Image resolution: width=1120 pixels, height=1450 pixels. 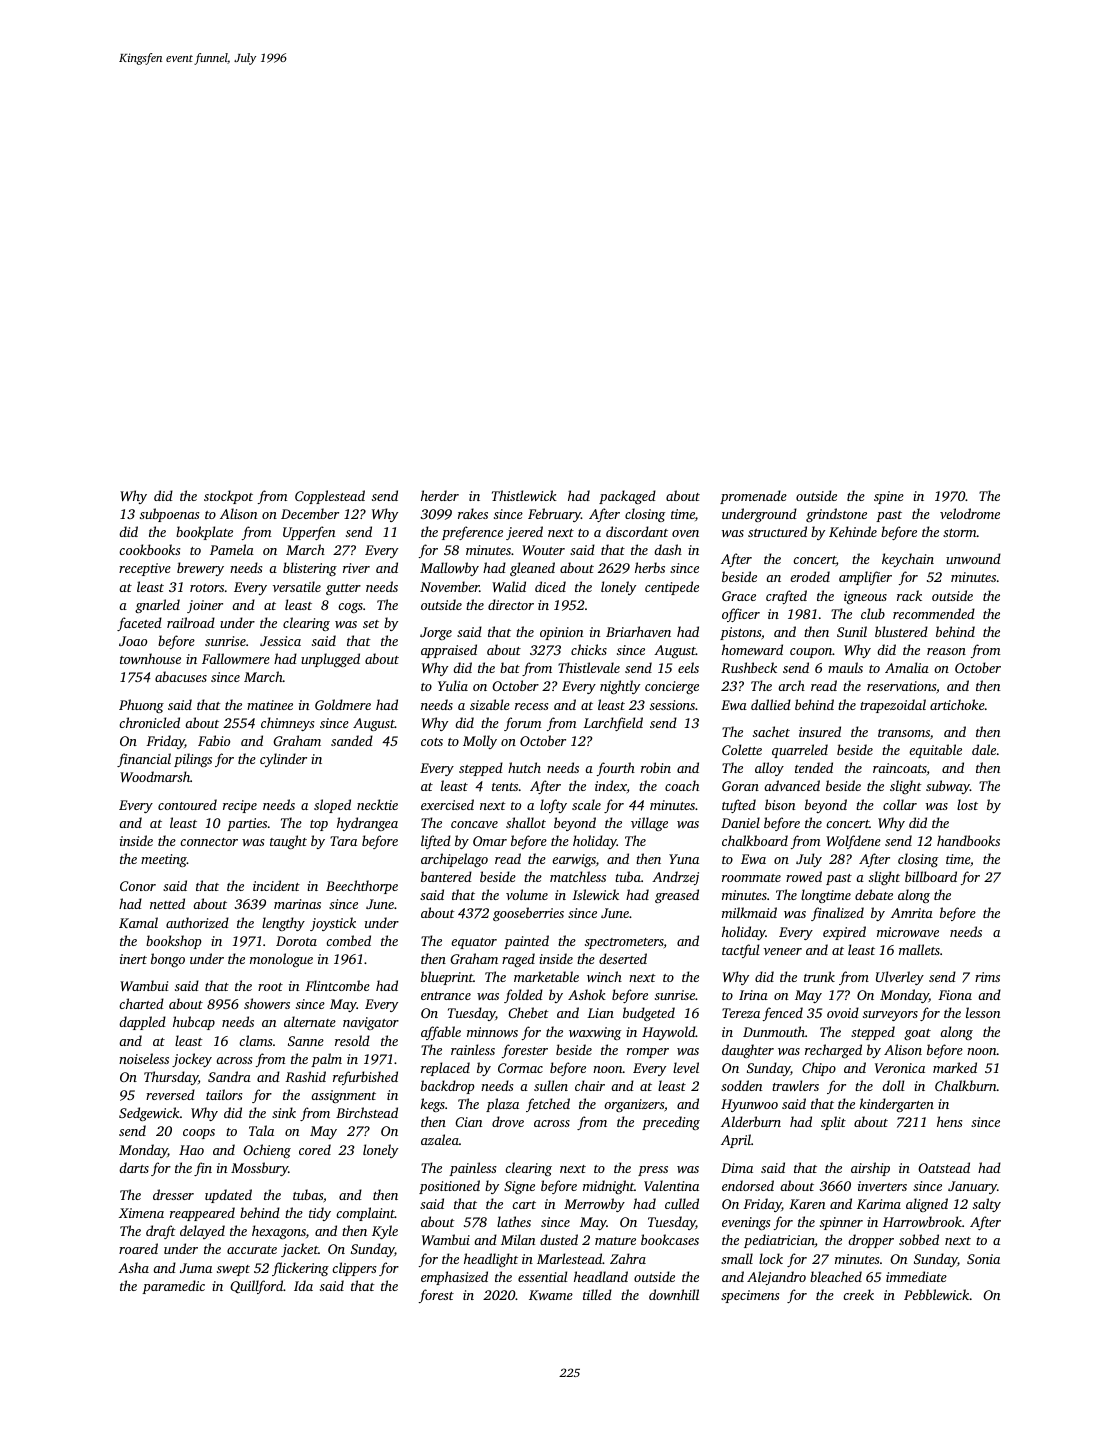 I want to click on milkmaid, so click(x=749, y=912).
